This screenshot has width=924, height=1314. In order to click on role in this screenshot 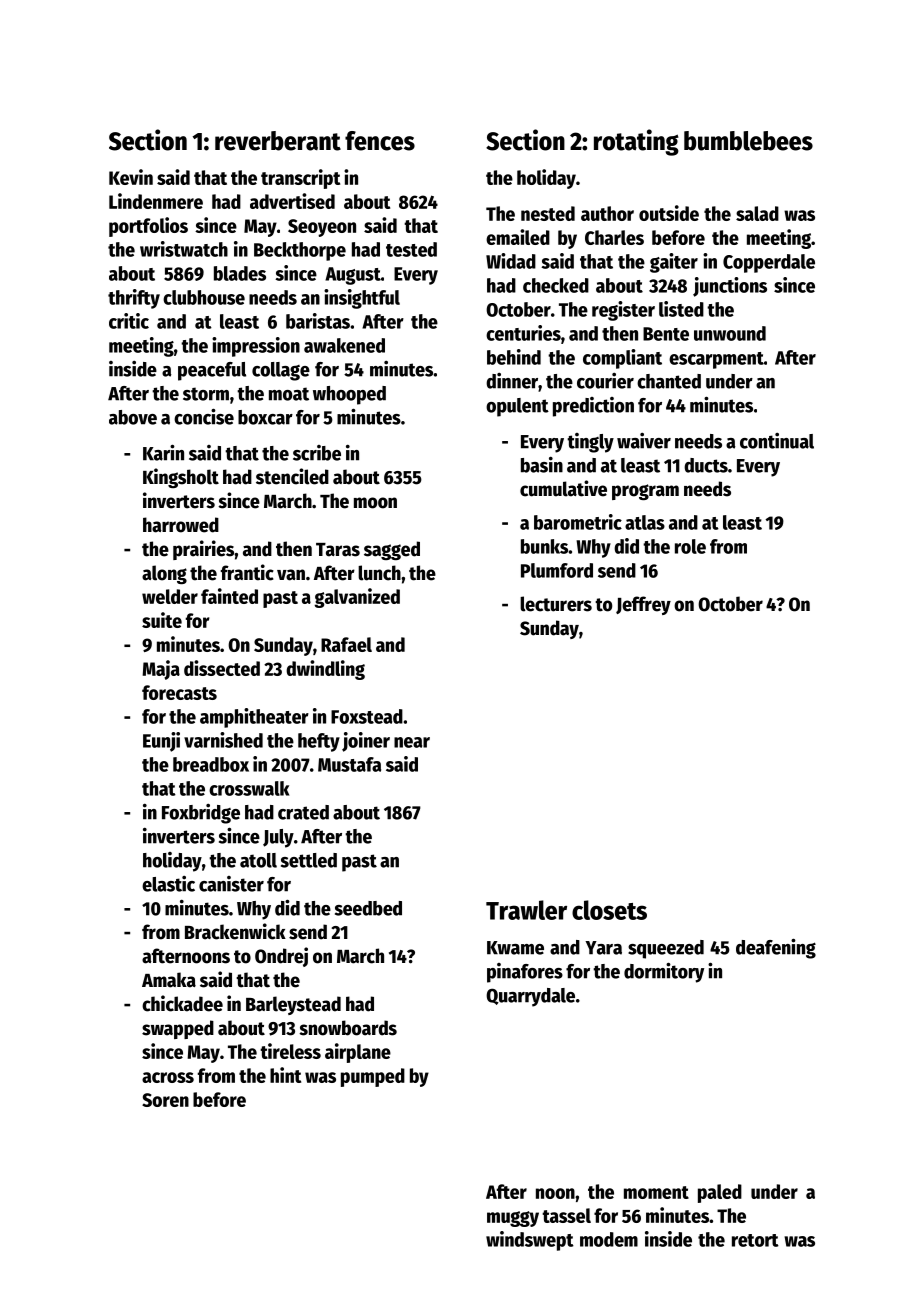, I will do `click(690, 546)`.
